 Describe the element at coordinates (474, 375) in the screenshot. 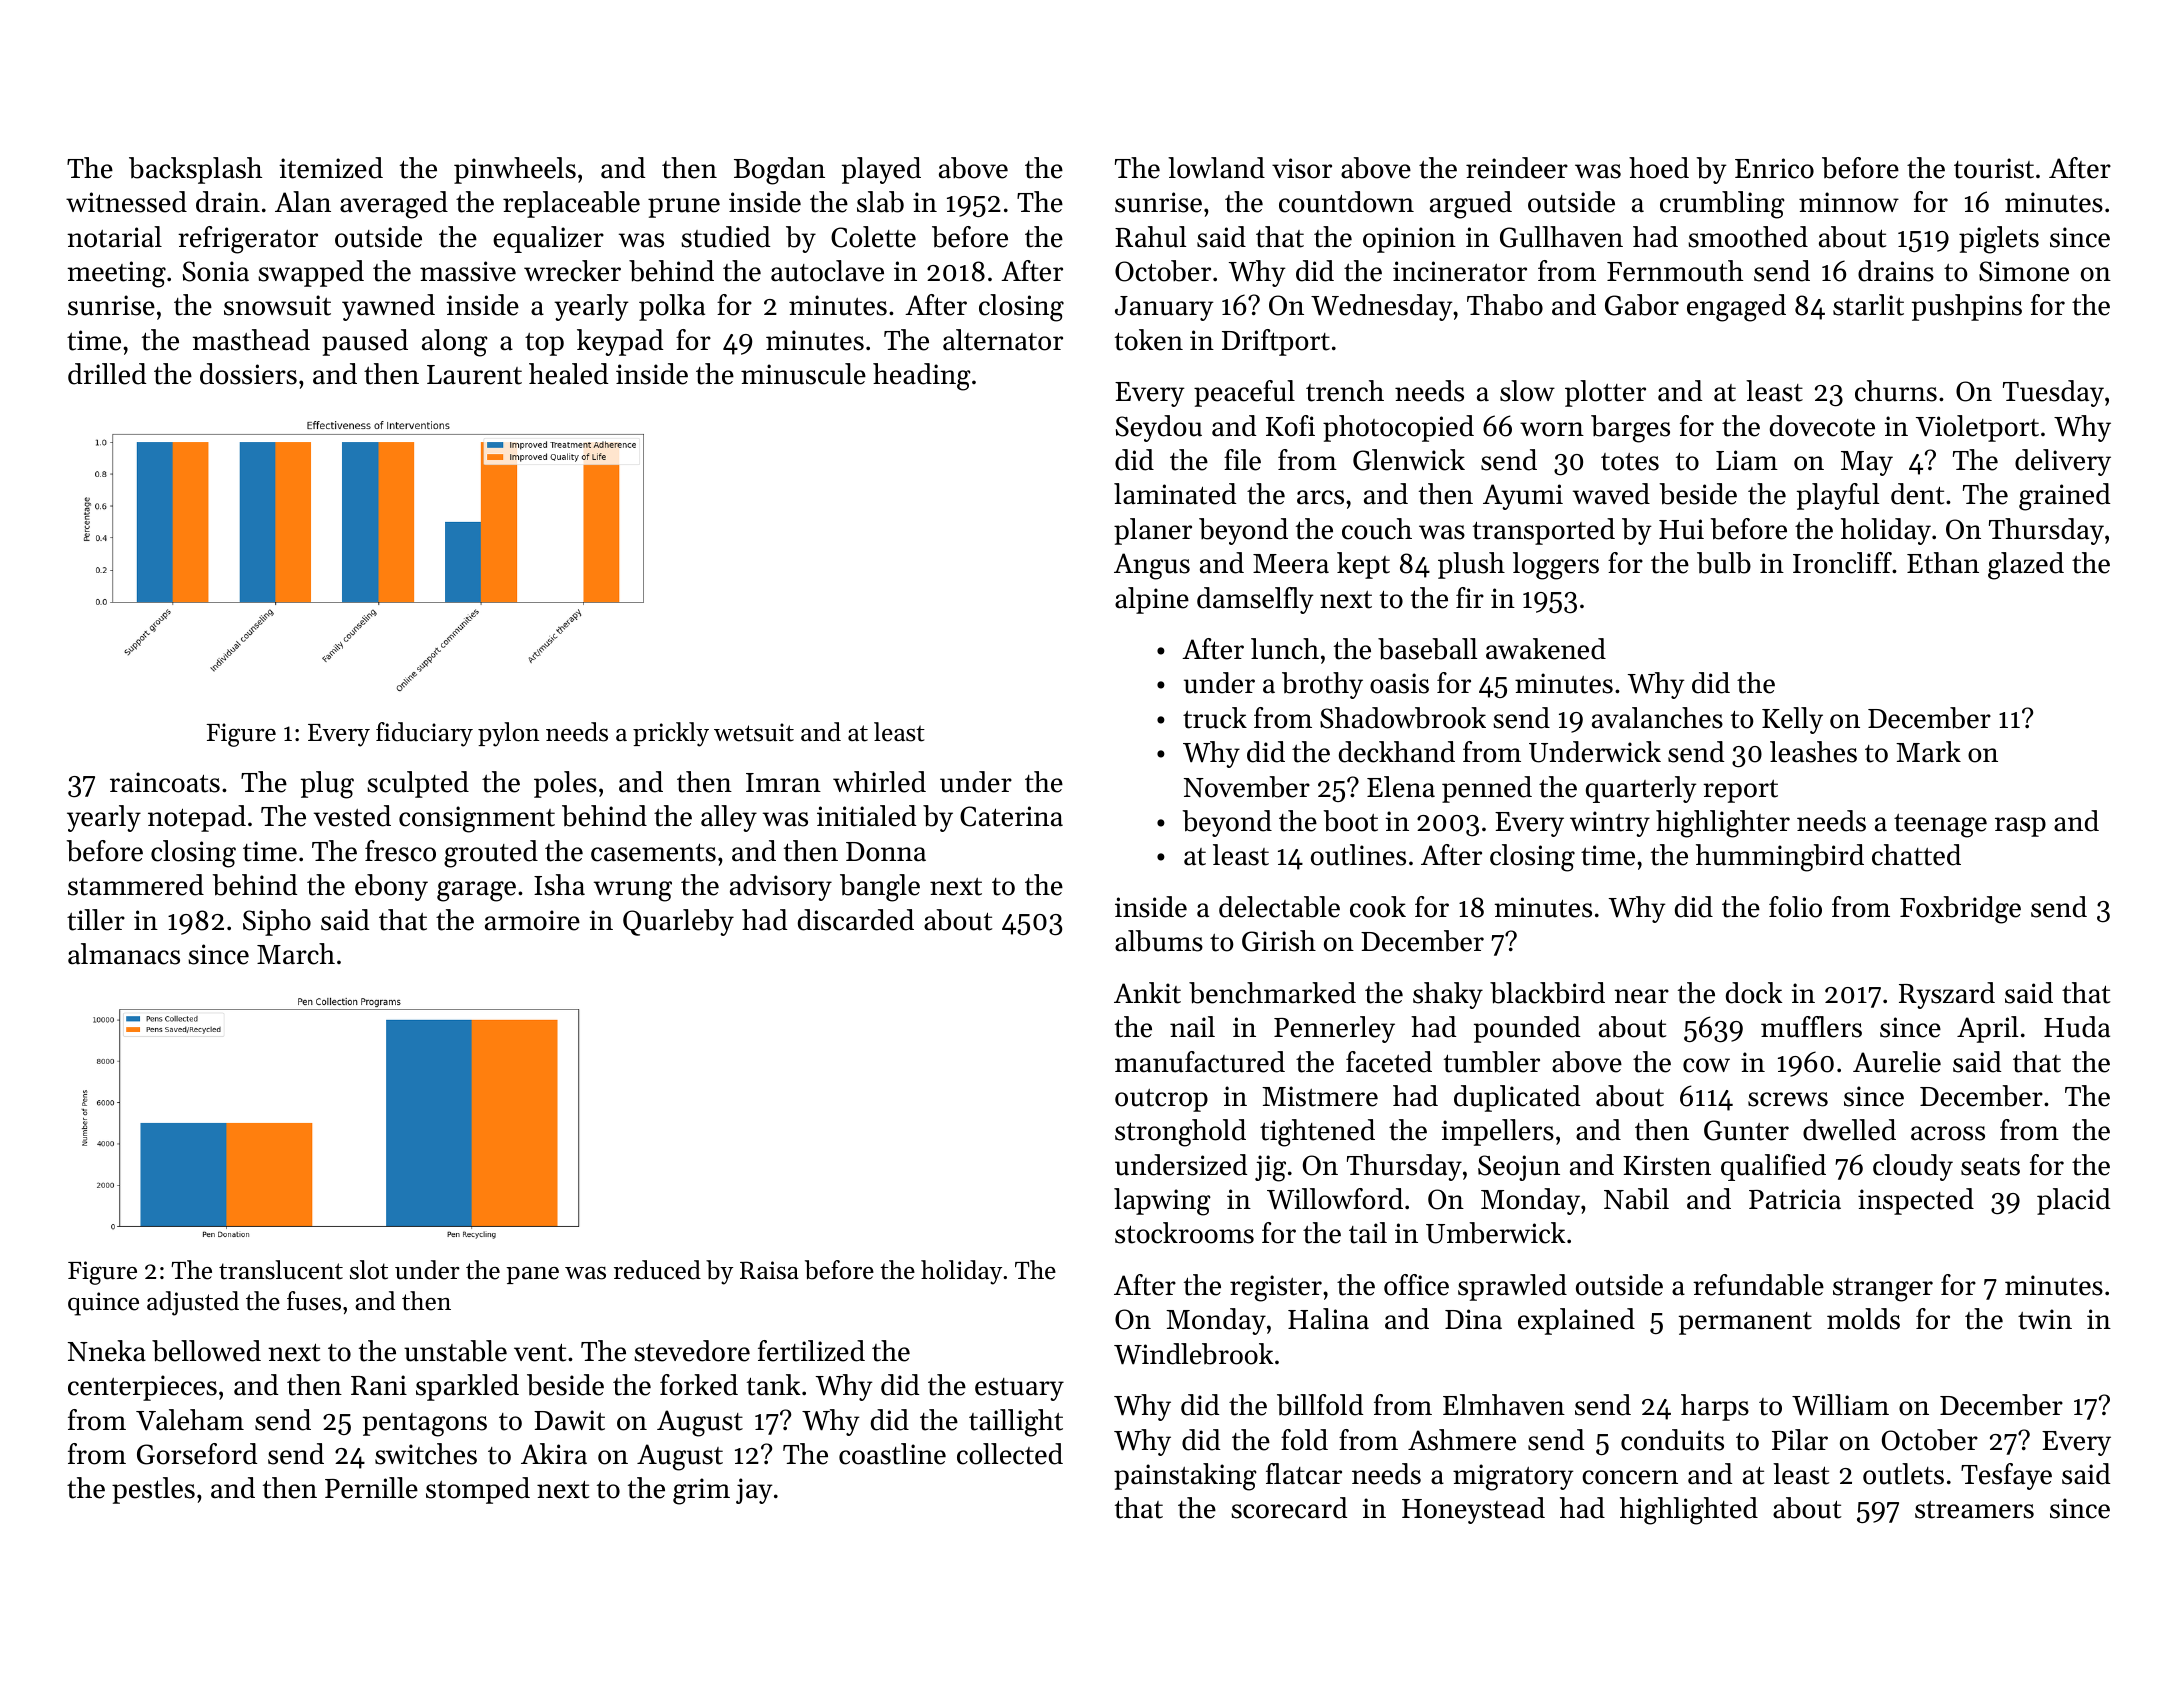

I see `Laurent` at that location.
